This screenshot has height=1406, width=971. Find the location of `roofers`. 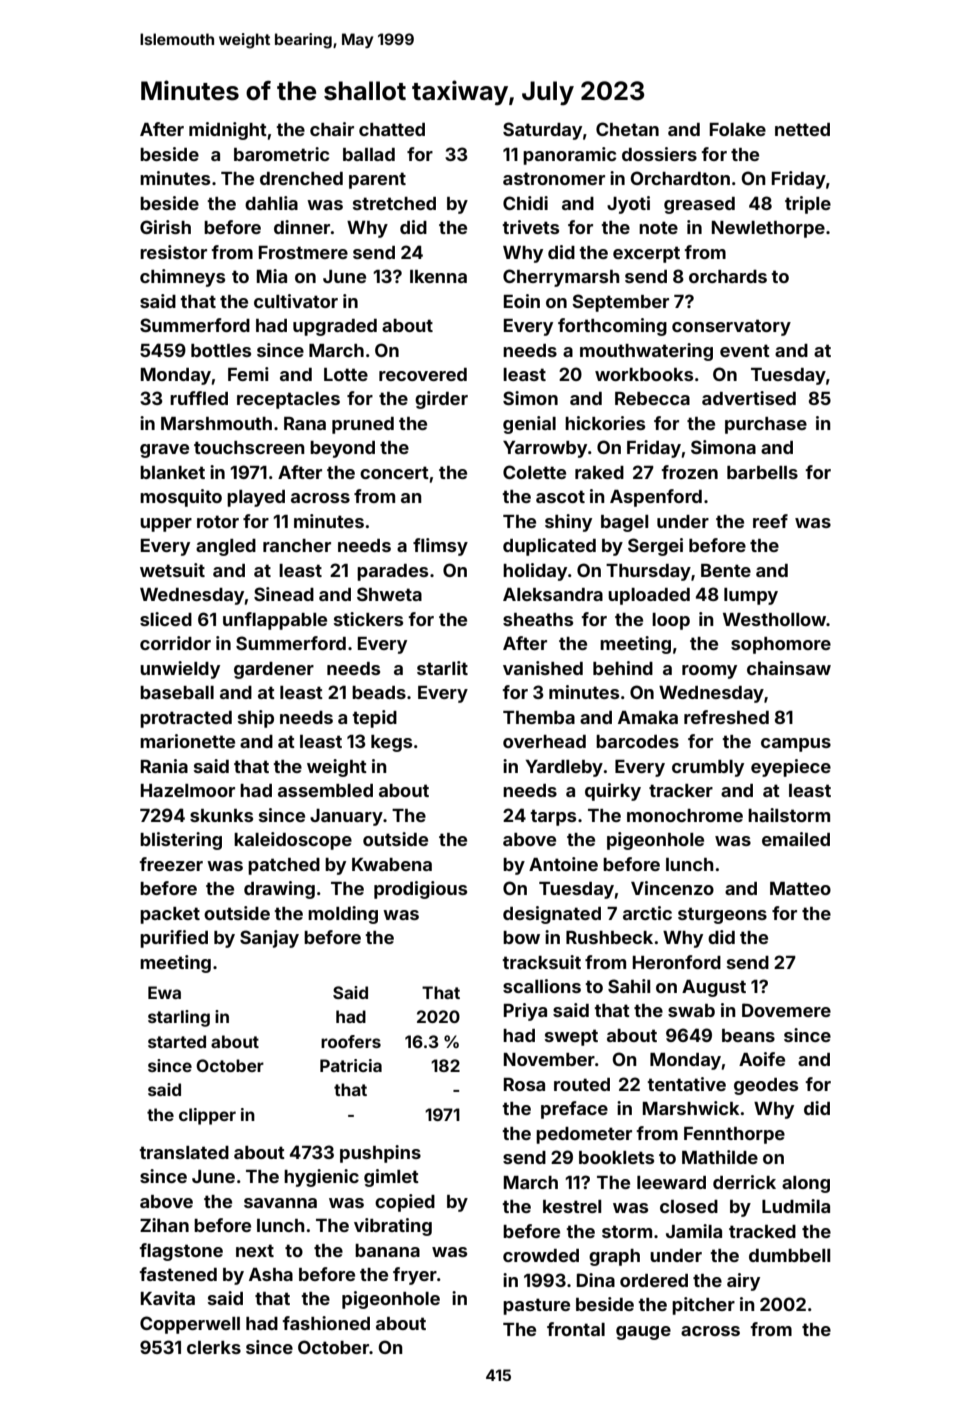

roofers is located at coordinates (351, 1041).
